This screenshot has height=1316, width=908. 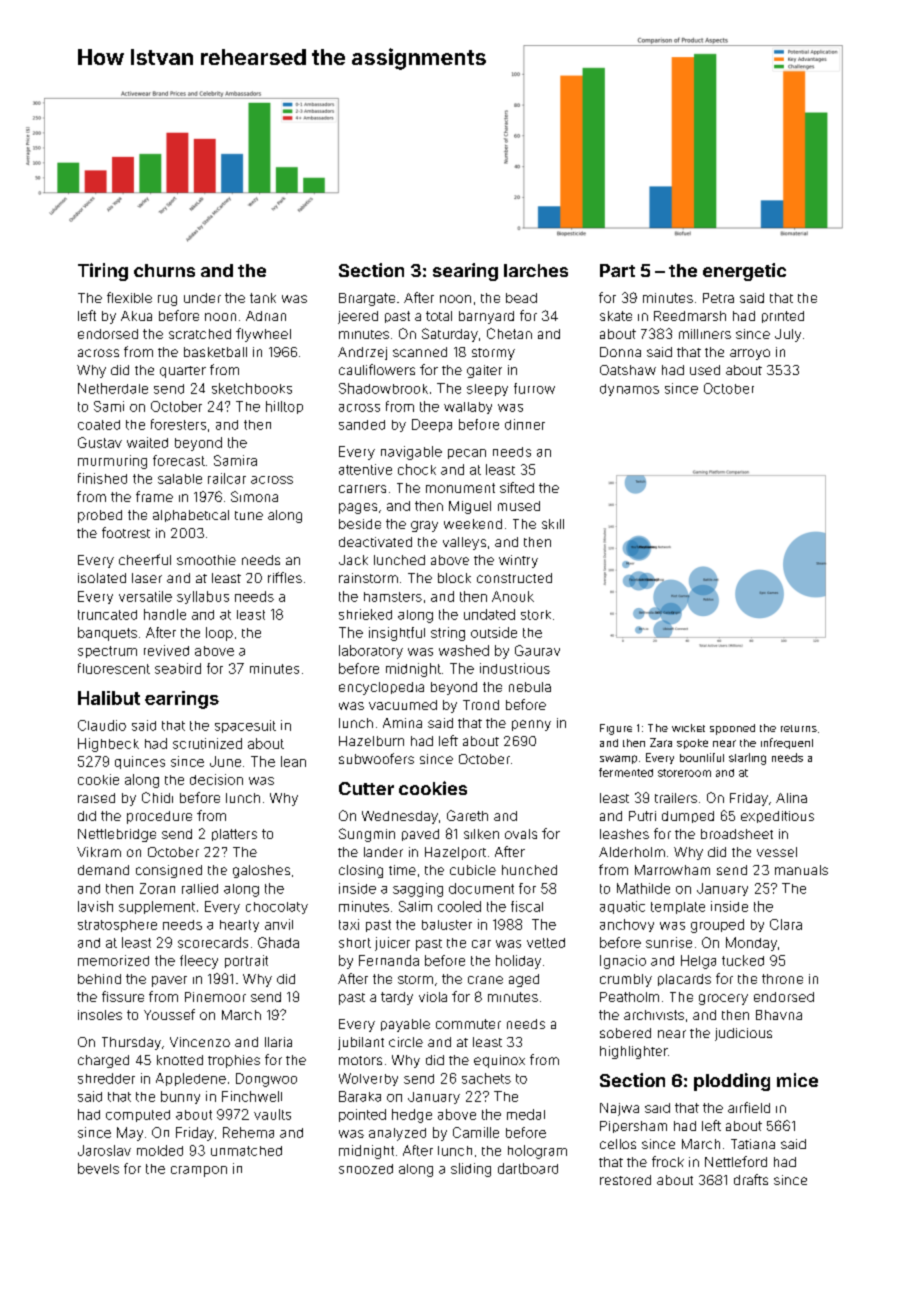 I want to click on computed, so click(x=138, y=1116).
